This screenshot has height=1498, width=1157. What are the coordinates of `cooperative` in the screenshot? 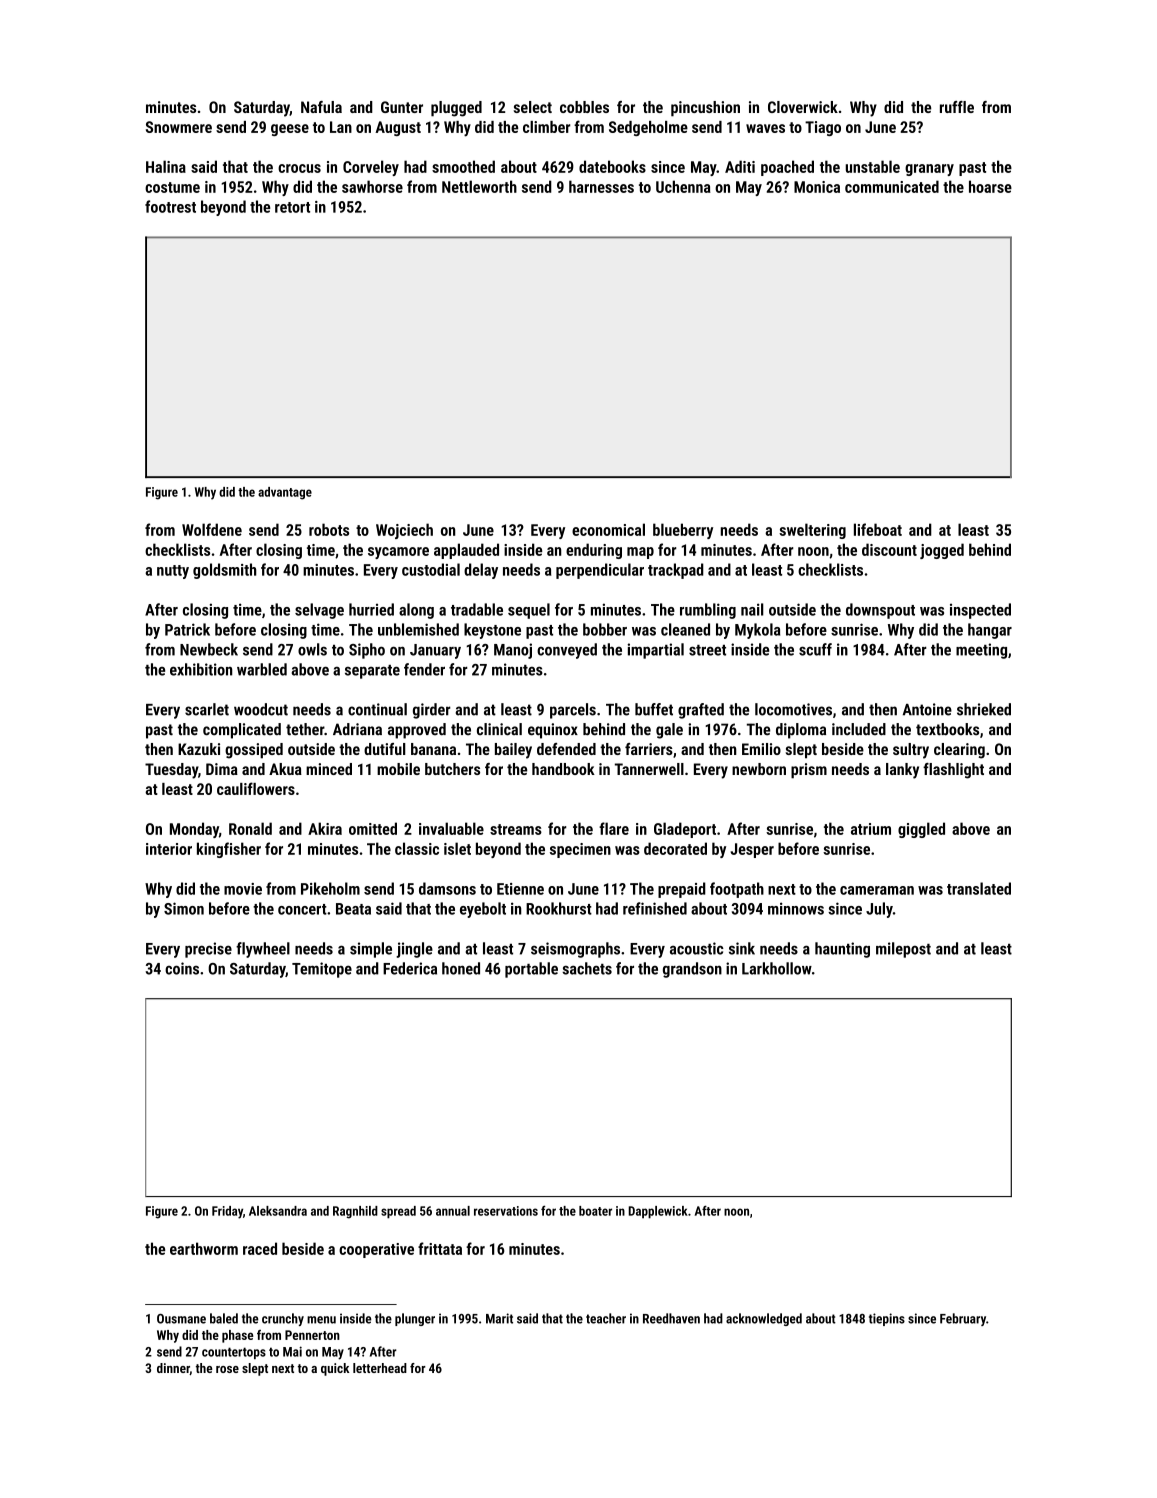 It's located at (376, 1250).
